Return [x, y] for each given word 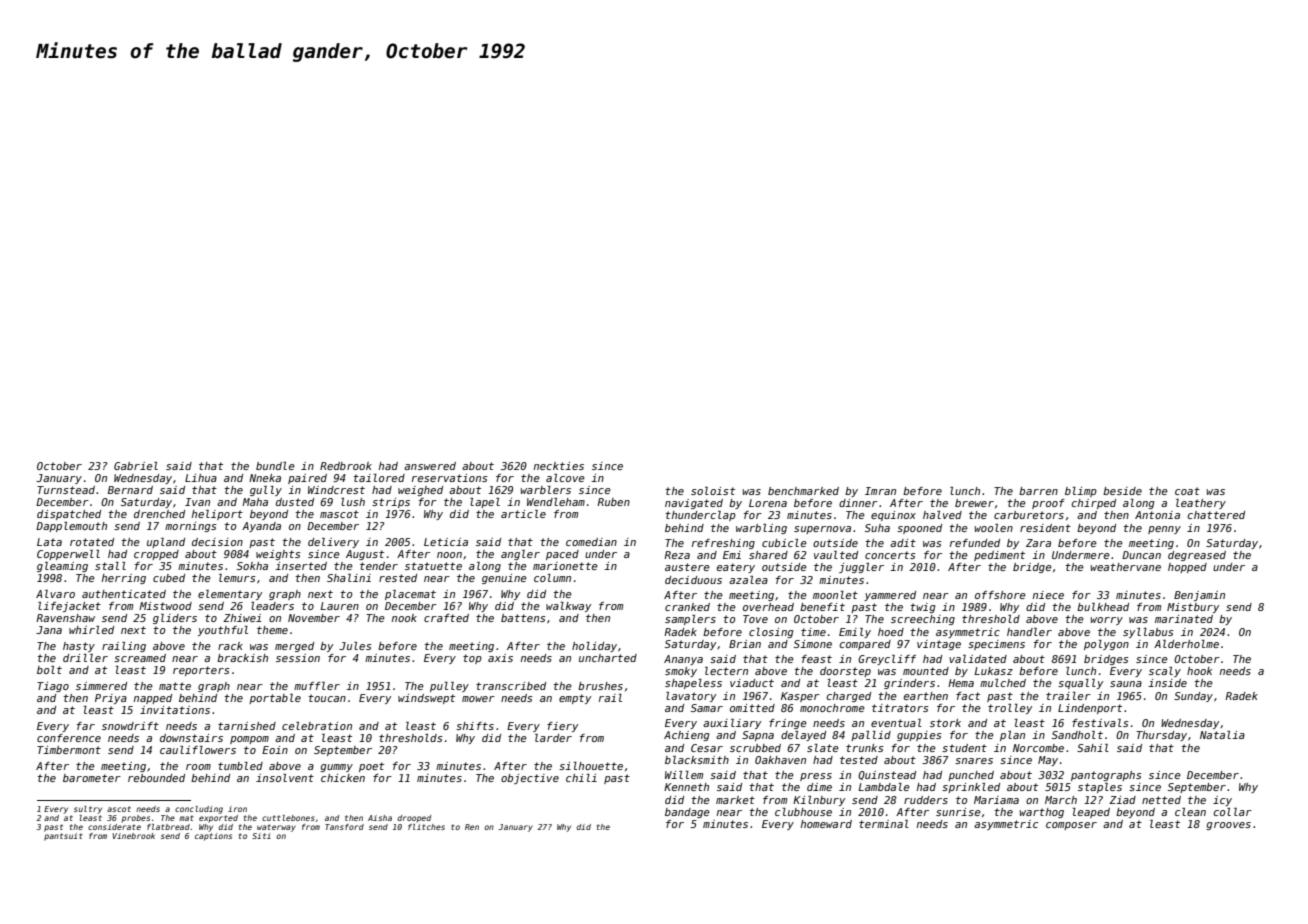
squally [1080, 684]
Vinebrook [134, 836]
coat [1187, 491]
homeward [826, 824]
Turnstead [66, 490]
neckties [559, 466]
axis [500, 658]
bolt [49, 670]
